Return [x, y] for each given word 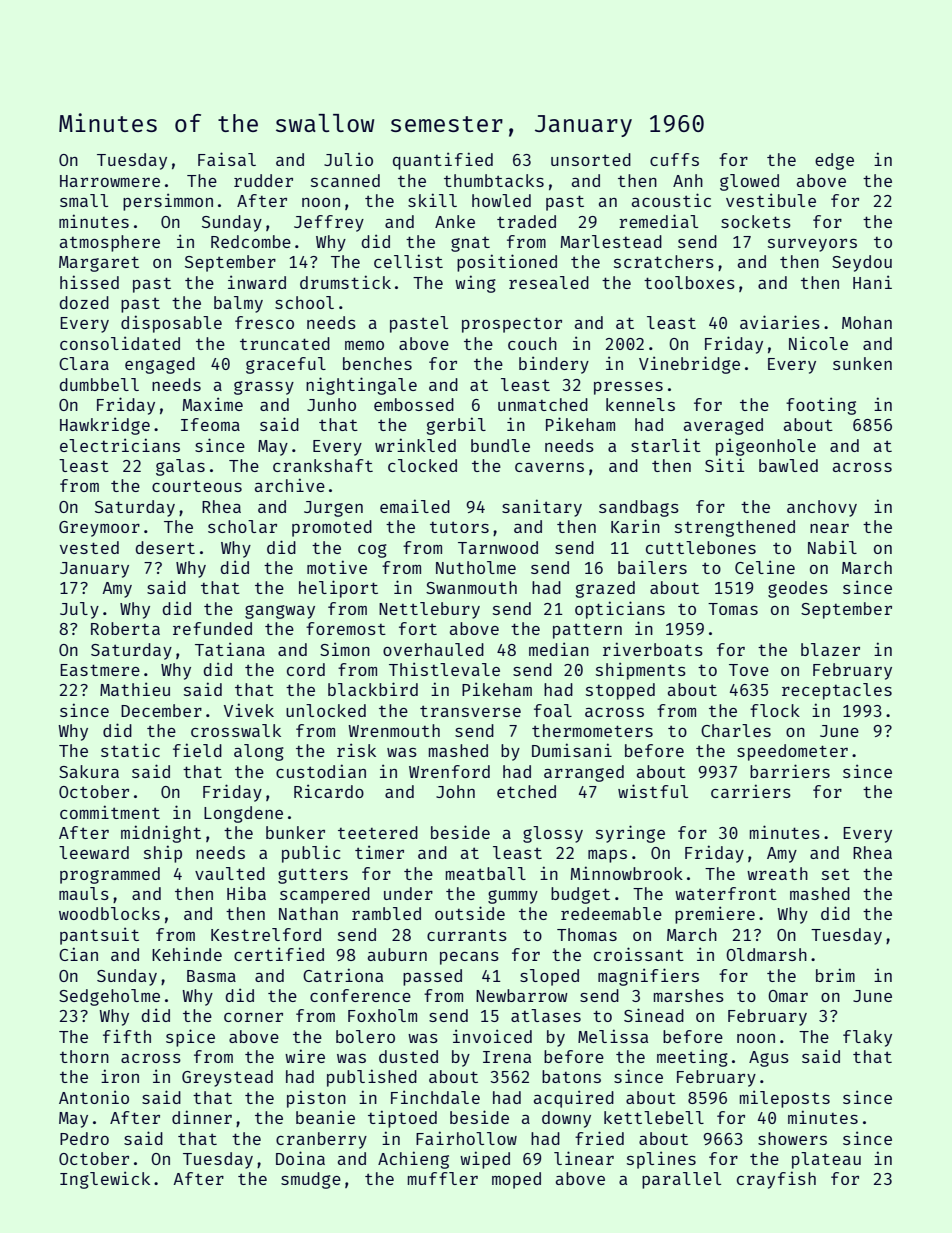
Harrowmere [110, 181]
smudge [311, 1180]
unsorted [591, 159]
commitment [110, 812]
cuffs [674, 159]
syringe [630, 834]
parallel [681, 1180]
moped [516, 1180]
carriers [751, 791]
